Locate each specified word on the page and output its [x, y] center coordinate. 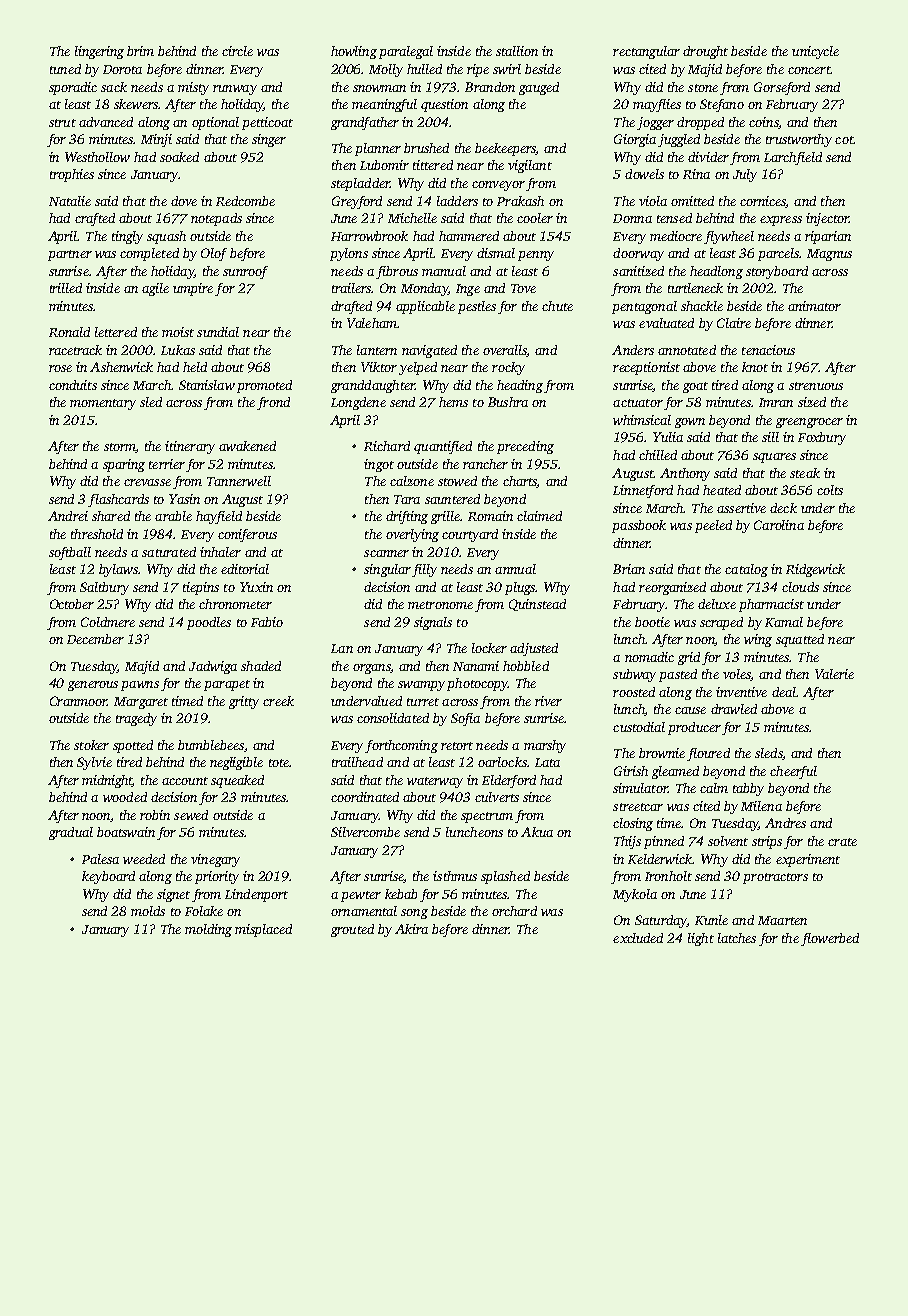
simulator [640, 788]
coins [763, 122]
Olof [214, 254]
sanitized [638, 271]
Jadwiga [213, 667]
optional [215, 123]
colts [830, 490]
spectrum [487, 817]
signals [433, 623]
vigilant [530, 166]
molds [148, 911]
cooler [535, 218]
